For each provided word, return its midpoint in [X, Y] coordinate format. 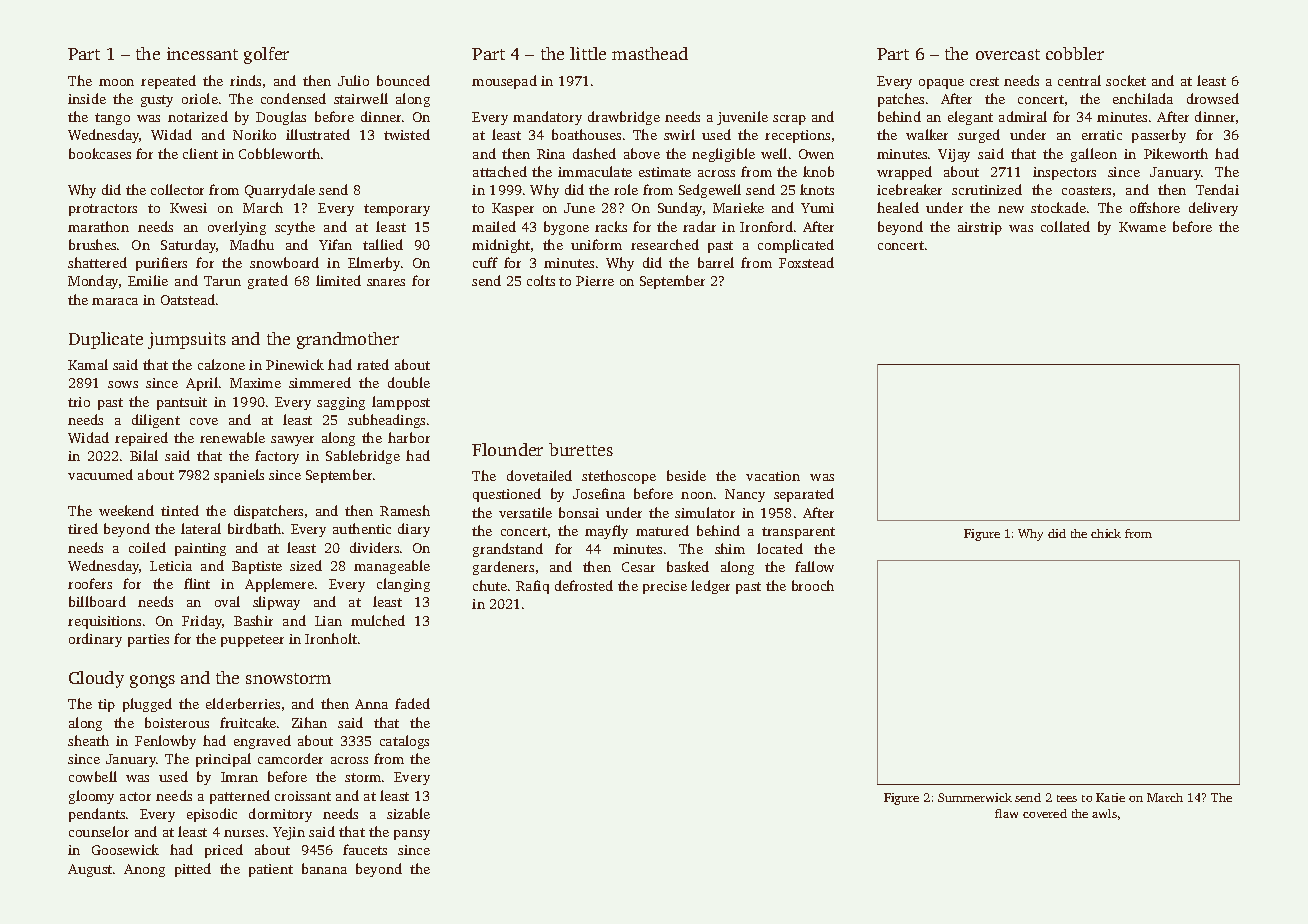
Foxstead [806, 262]
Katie [1110, 797]
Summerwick [975, 797]
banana [324, 868]
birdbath [254, 528]
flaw [1006, 813]
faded [412, 703]
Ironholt [331, 638]
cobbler [1075, 53]
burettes [581, 449]
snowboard [284, 262]
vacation [773, 476]
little [588, 53]
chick [1106, 533]
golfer [266, 55]
